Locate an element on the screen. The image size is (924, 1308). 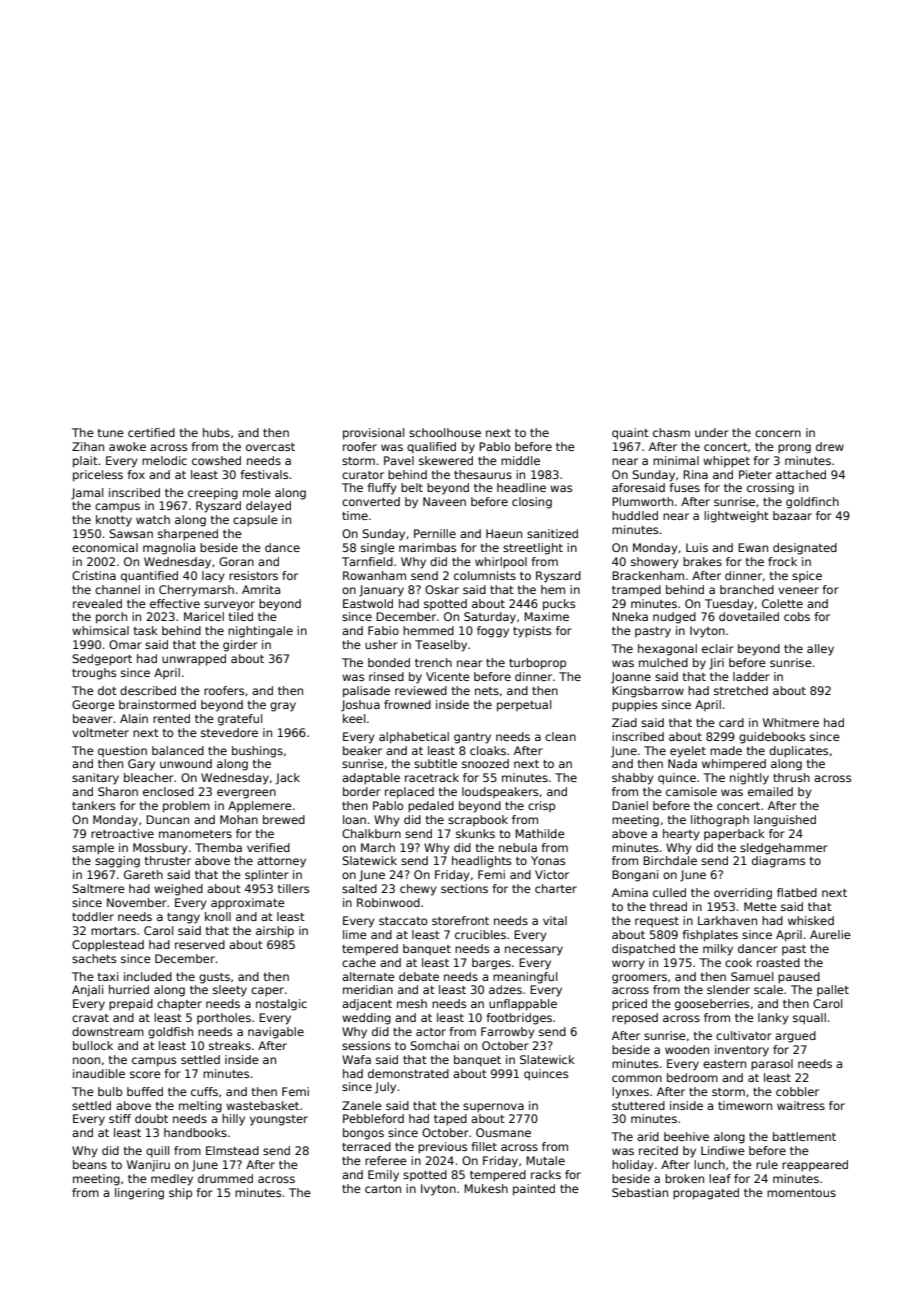
fishplates is located at coordinates (710, 936).
